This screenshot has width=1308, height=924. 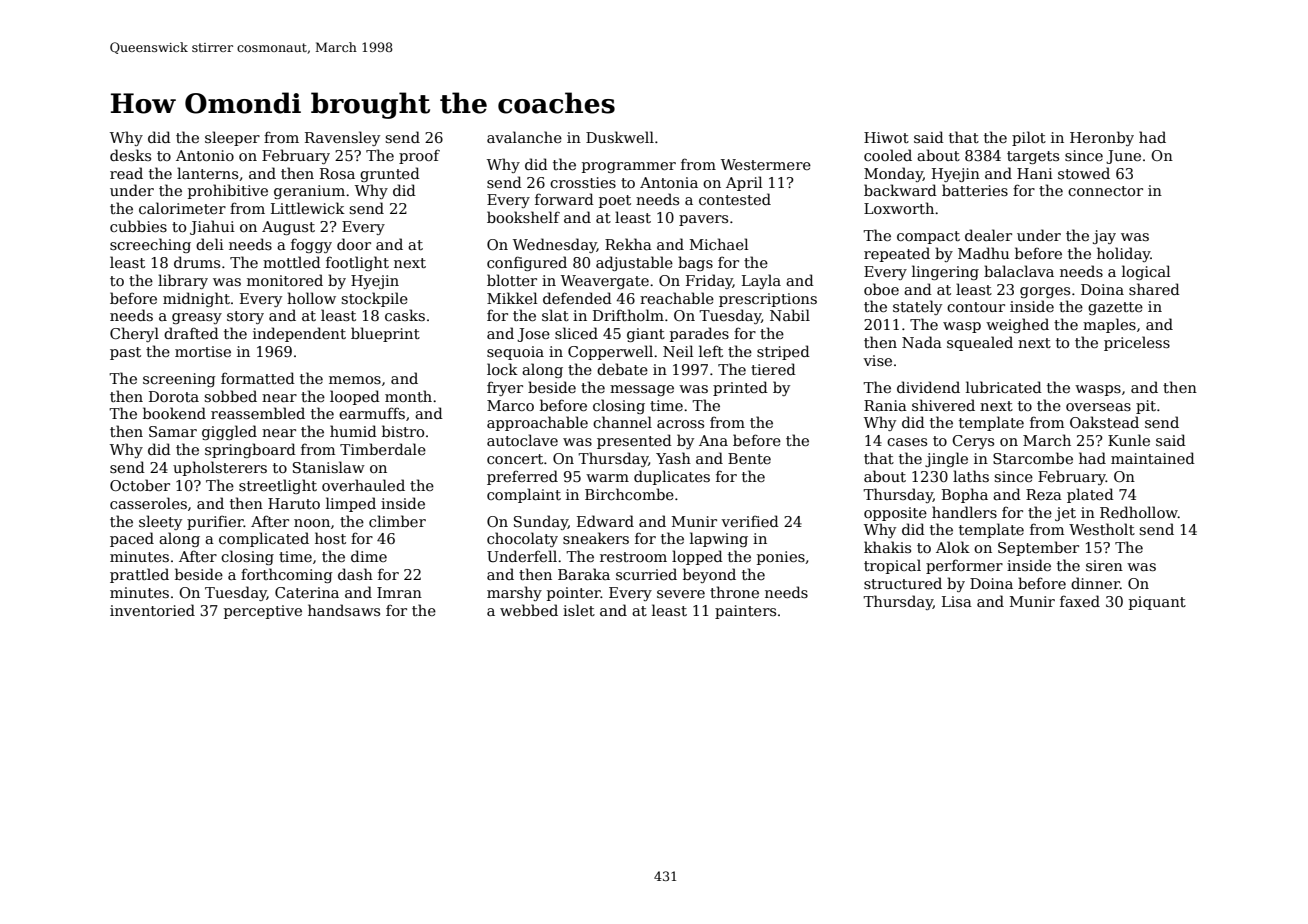 I want to click on proof, so click(x=419, y=156).
